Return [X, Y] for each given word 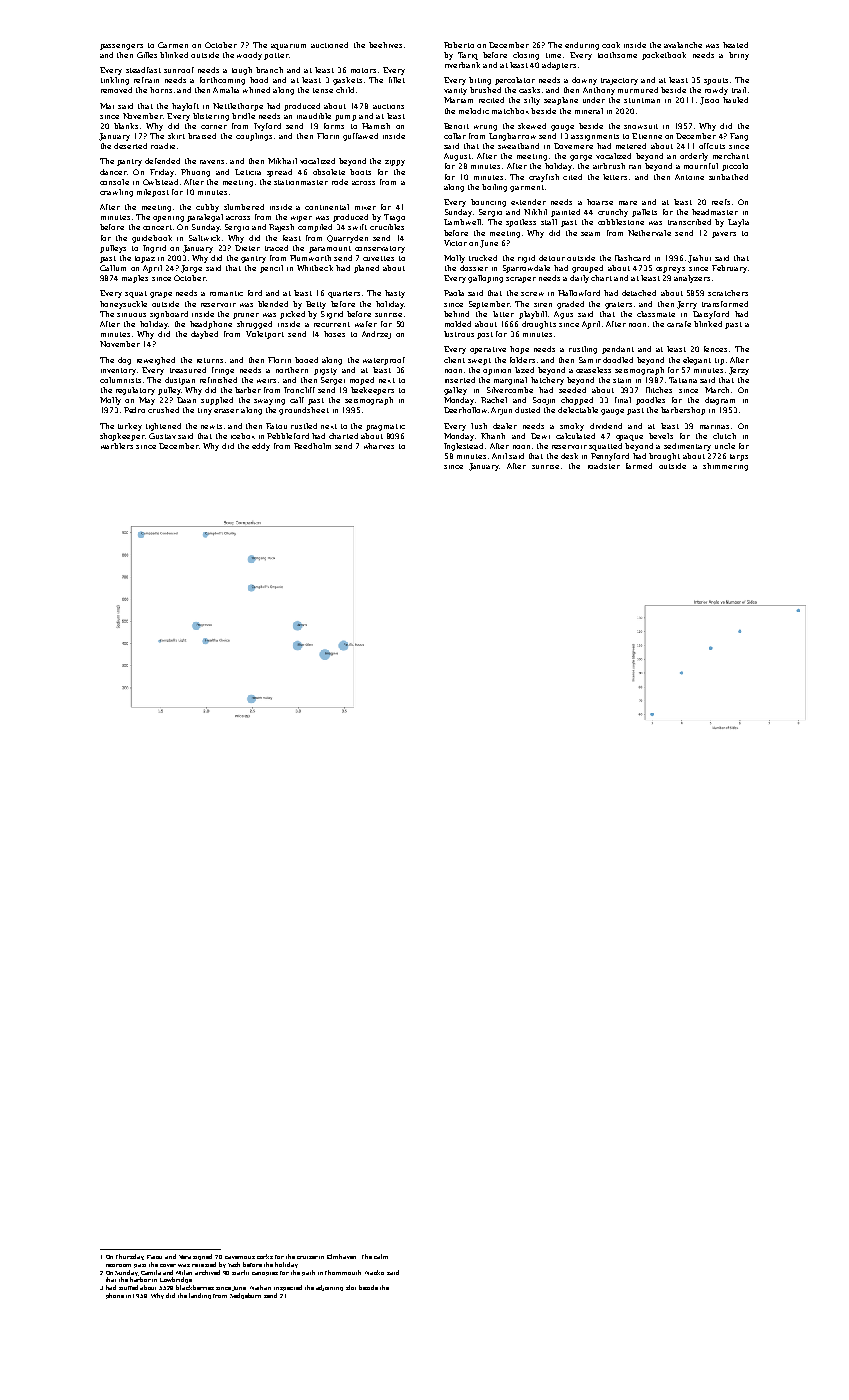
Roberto [459, 45]
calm [381, 1256]
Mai [107, 106]
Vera [185, 1257]
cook [611, 45]
